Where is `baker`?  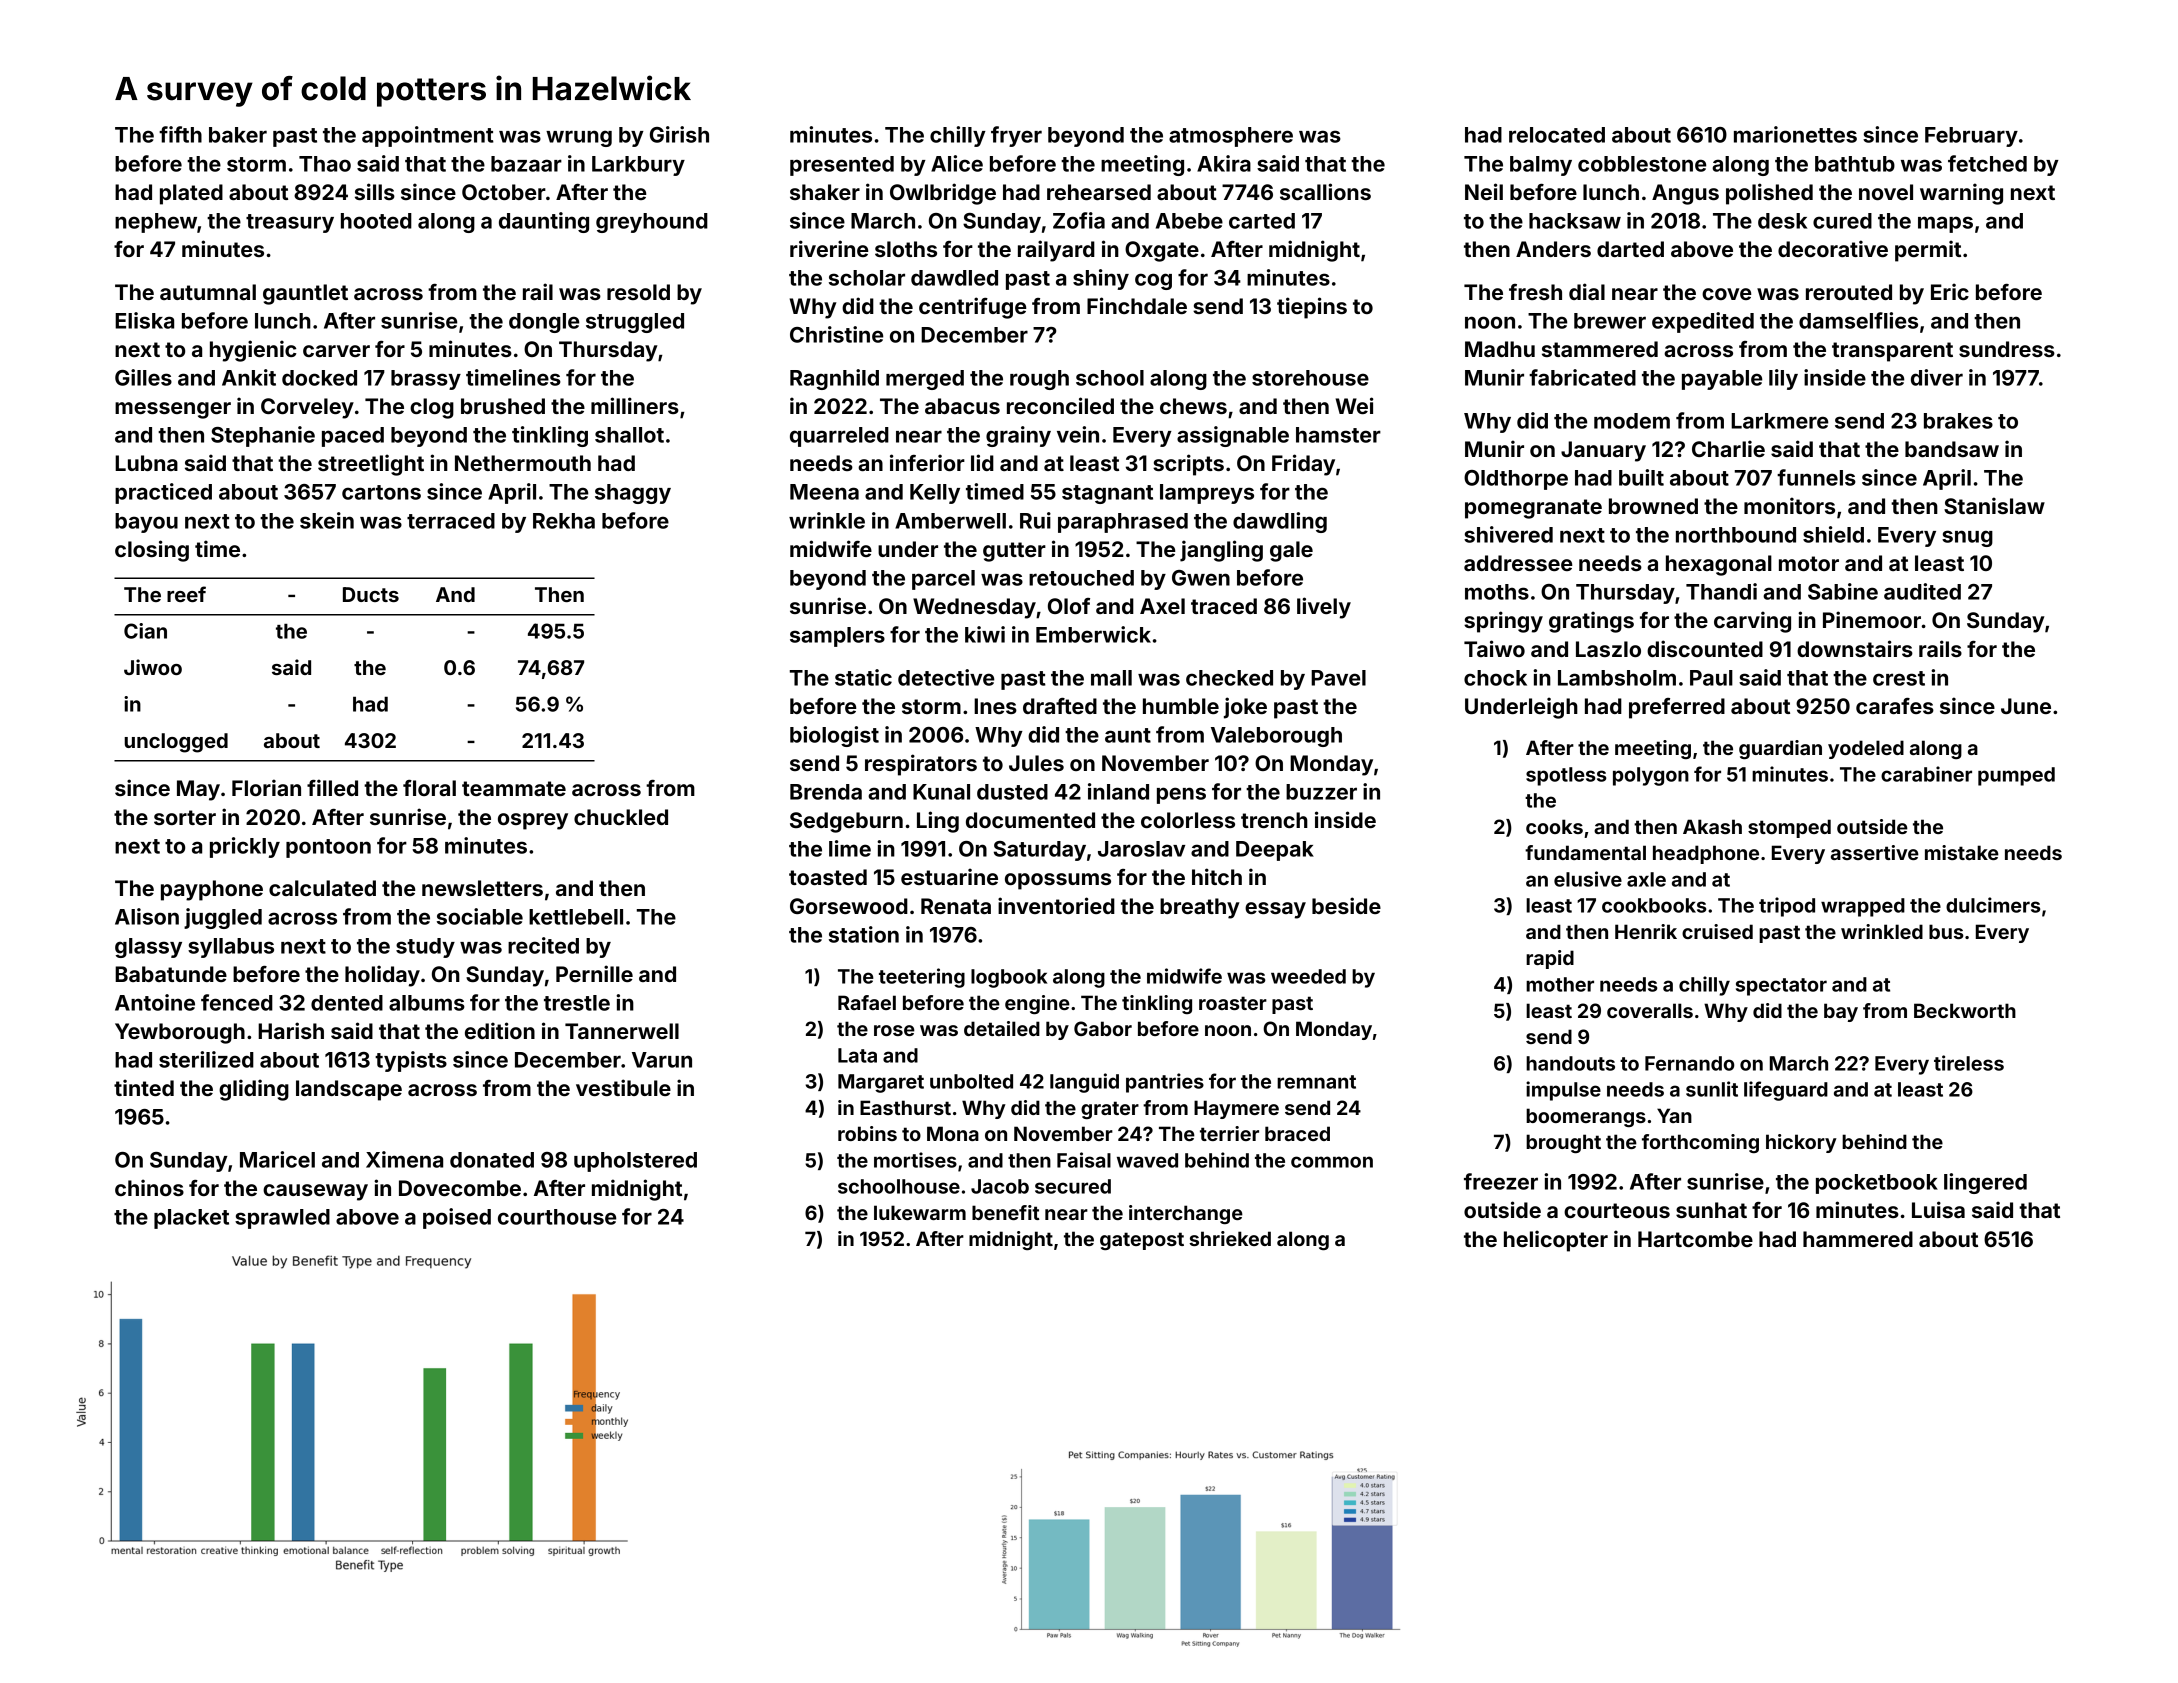 baker is located at coordinates (238, 135).
